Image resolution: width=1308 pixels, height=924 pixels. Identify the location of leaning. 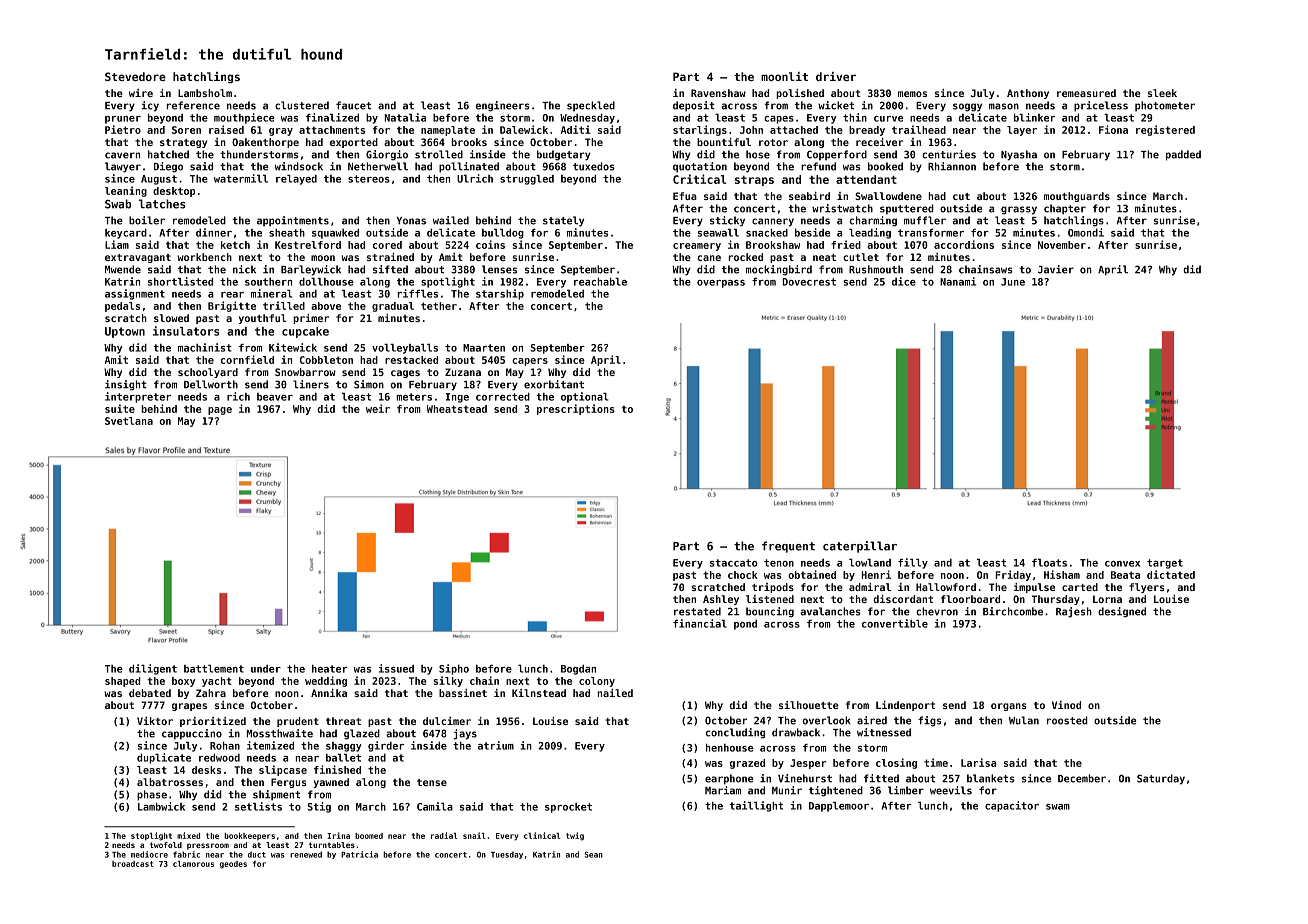
(126, 191).
